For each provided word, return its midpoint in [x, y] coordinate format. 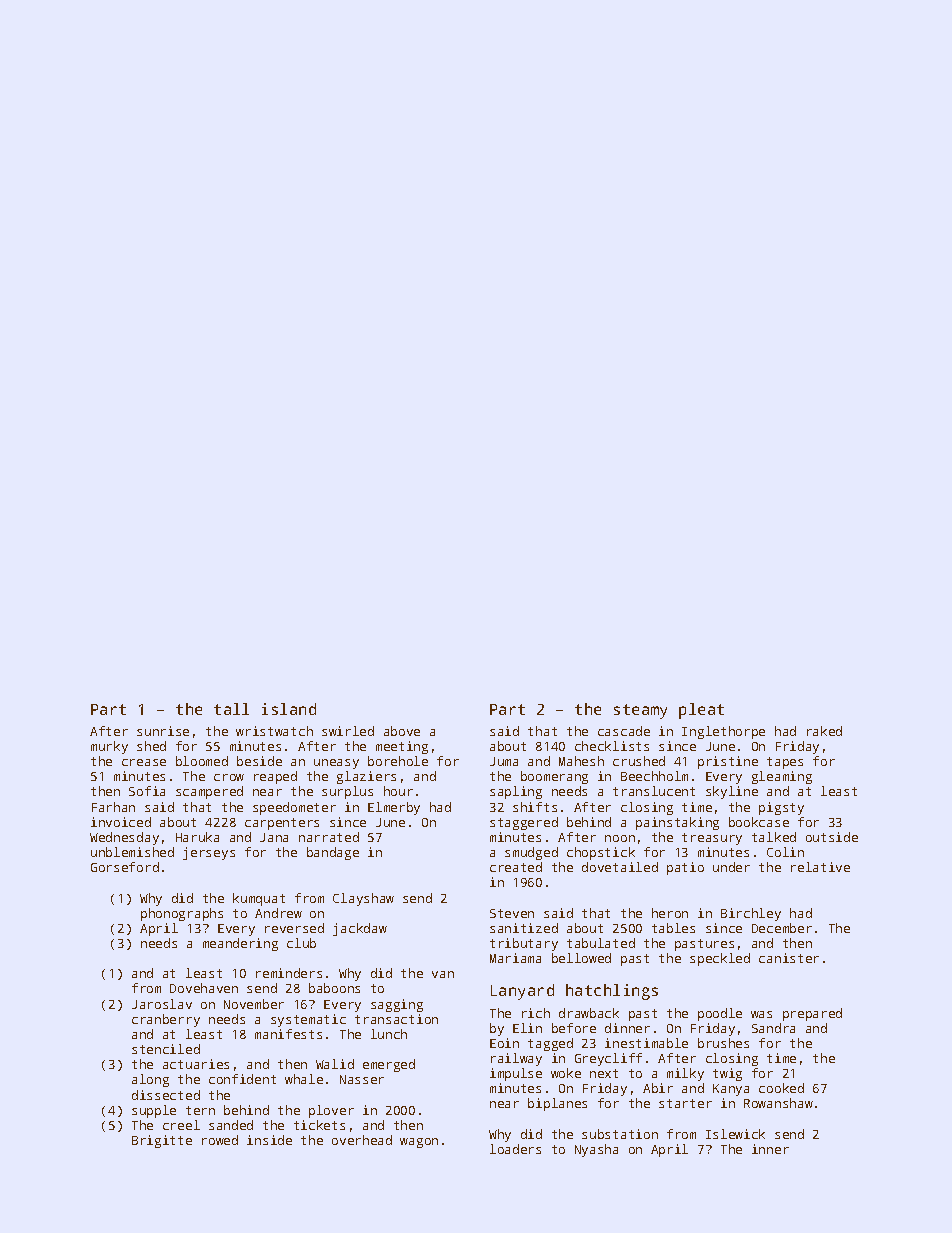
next [604, 1073]
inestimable [646, 1043]
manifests [288, 1034]
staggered [524, 823]
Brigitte [162, 1141]
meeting [402, 747]
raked [824, 731]
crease [144, 762]
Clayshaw [363, 899]
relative [820, 867]
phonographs [182, 914]
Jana [274, 837]
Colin [785, 852]
